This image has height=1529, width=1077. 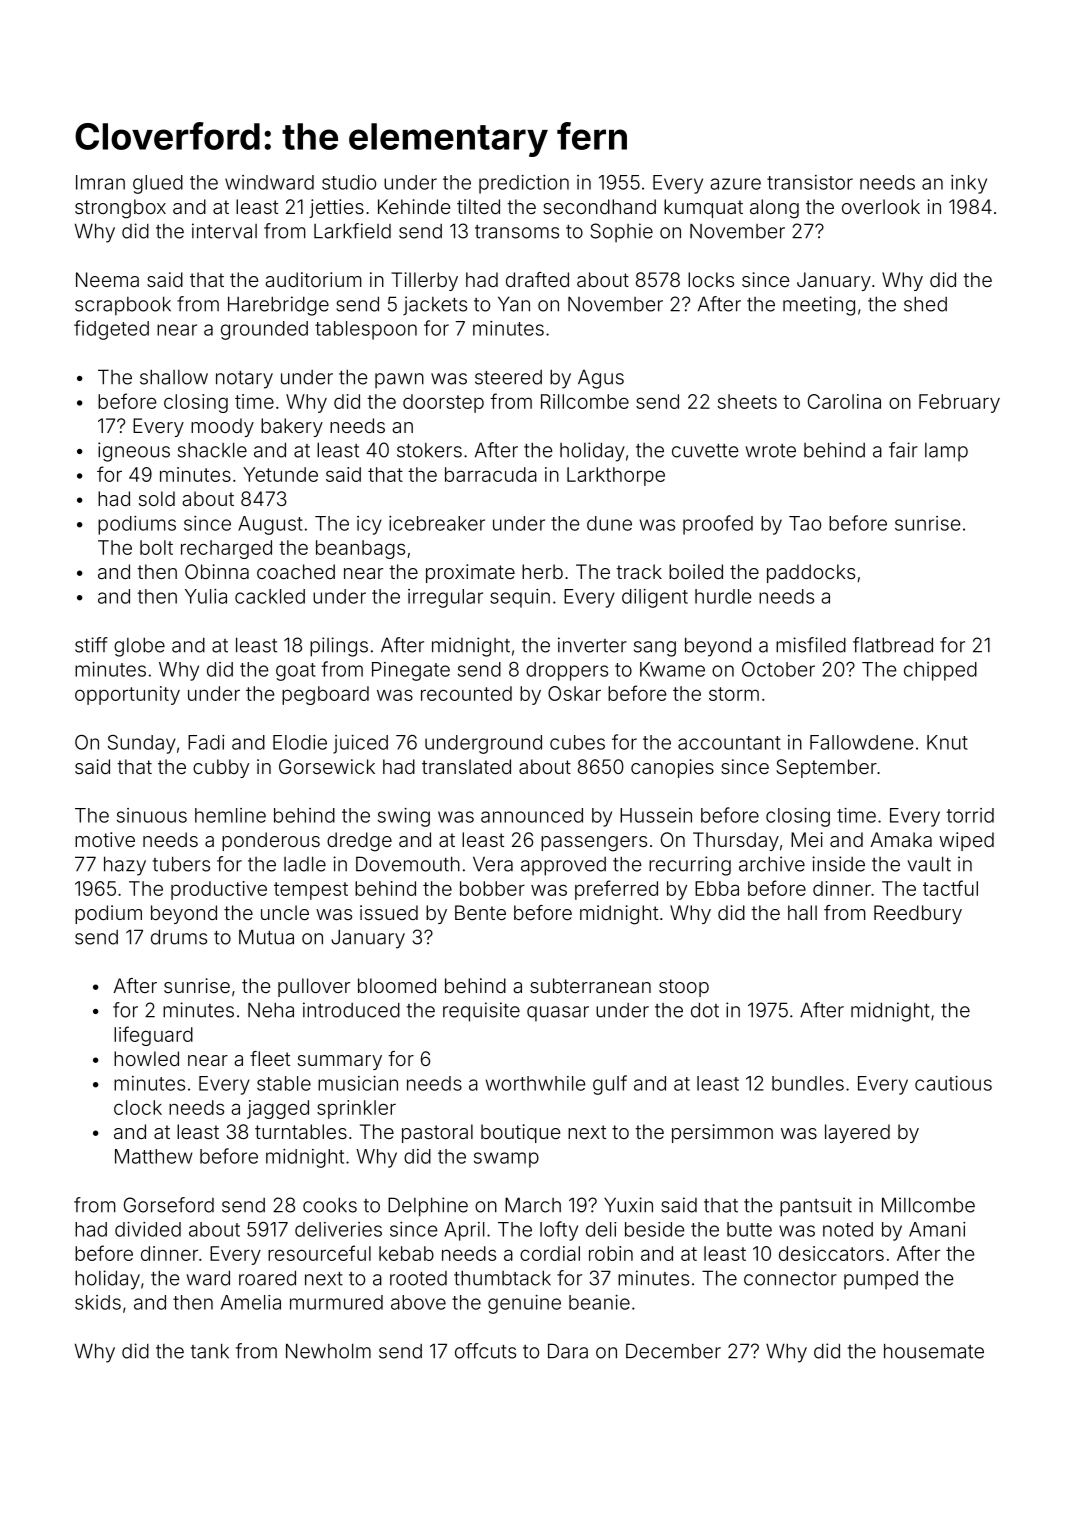 I want to click on cackled, so click(x=270, y=596).
